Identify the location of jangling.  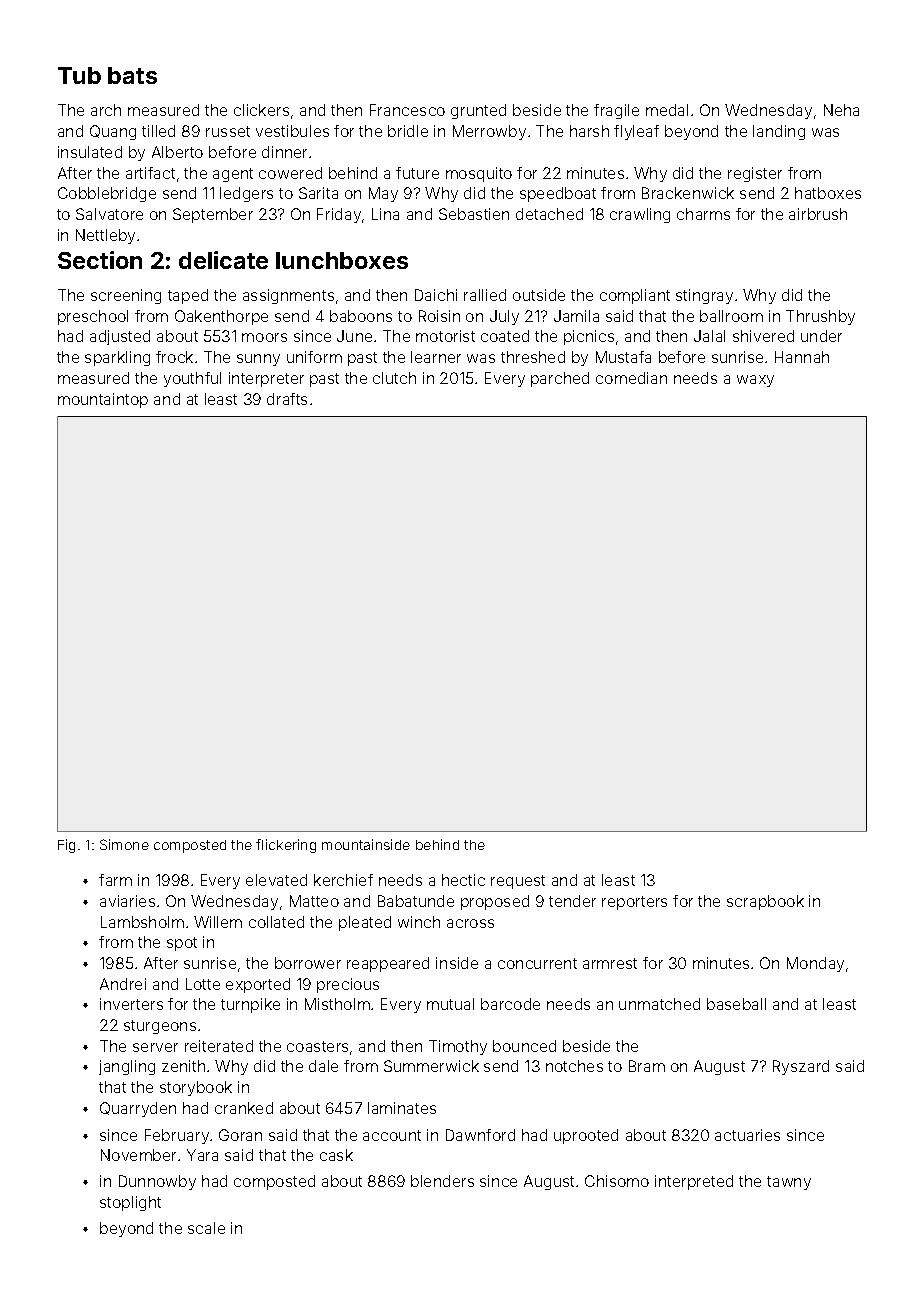
(127, 1067).
